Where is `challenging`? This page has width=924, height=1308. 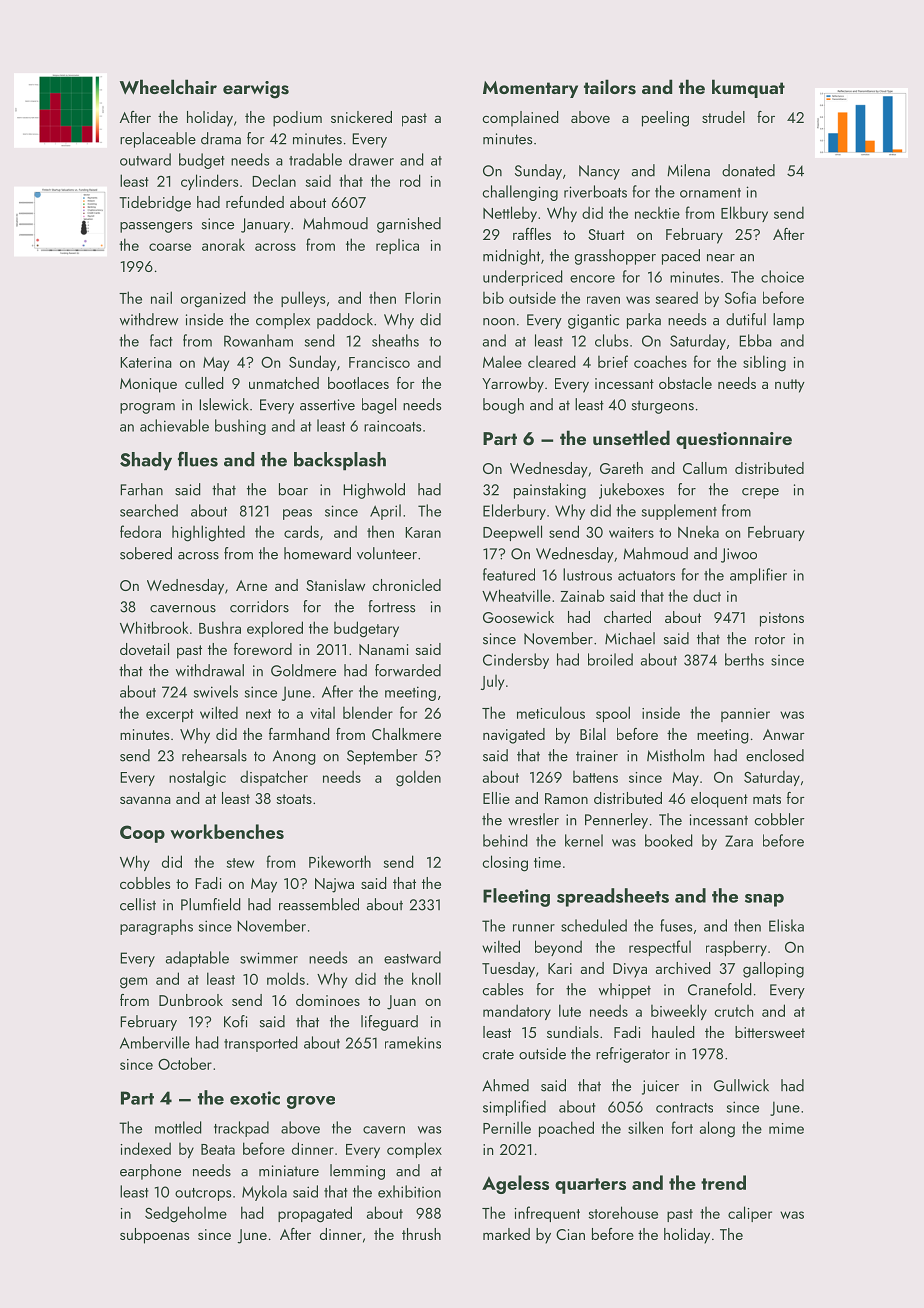 challenging is located at coordinates (520, 193).
